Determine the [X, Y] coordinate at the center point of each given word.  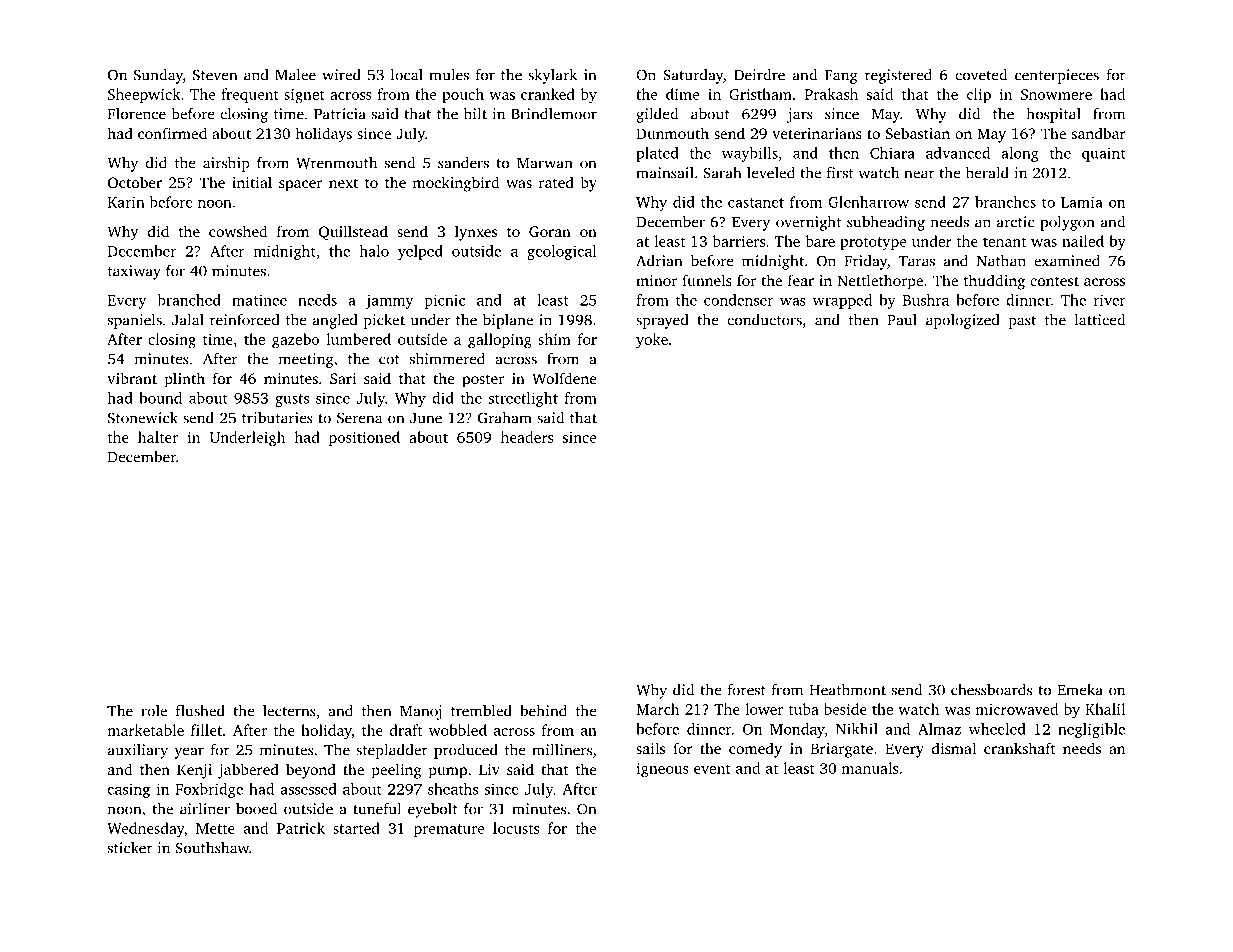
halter [158, 437]
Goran [550, 231]
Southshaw [212, 848]
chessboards [991, 690]
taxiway [134, 272]
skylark [552, 76]
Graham [505, 418]
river [1110, 300]
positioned [364, 438]
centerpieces [1057, 76]
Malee [295, 75]
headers [527, 437]
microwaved [1016, 709]
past [1022, 322]
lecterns [289, 711]
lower [764, 709]
